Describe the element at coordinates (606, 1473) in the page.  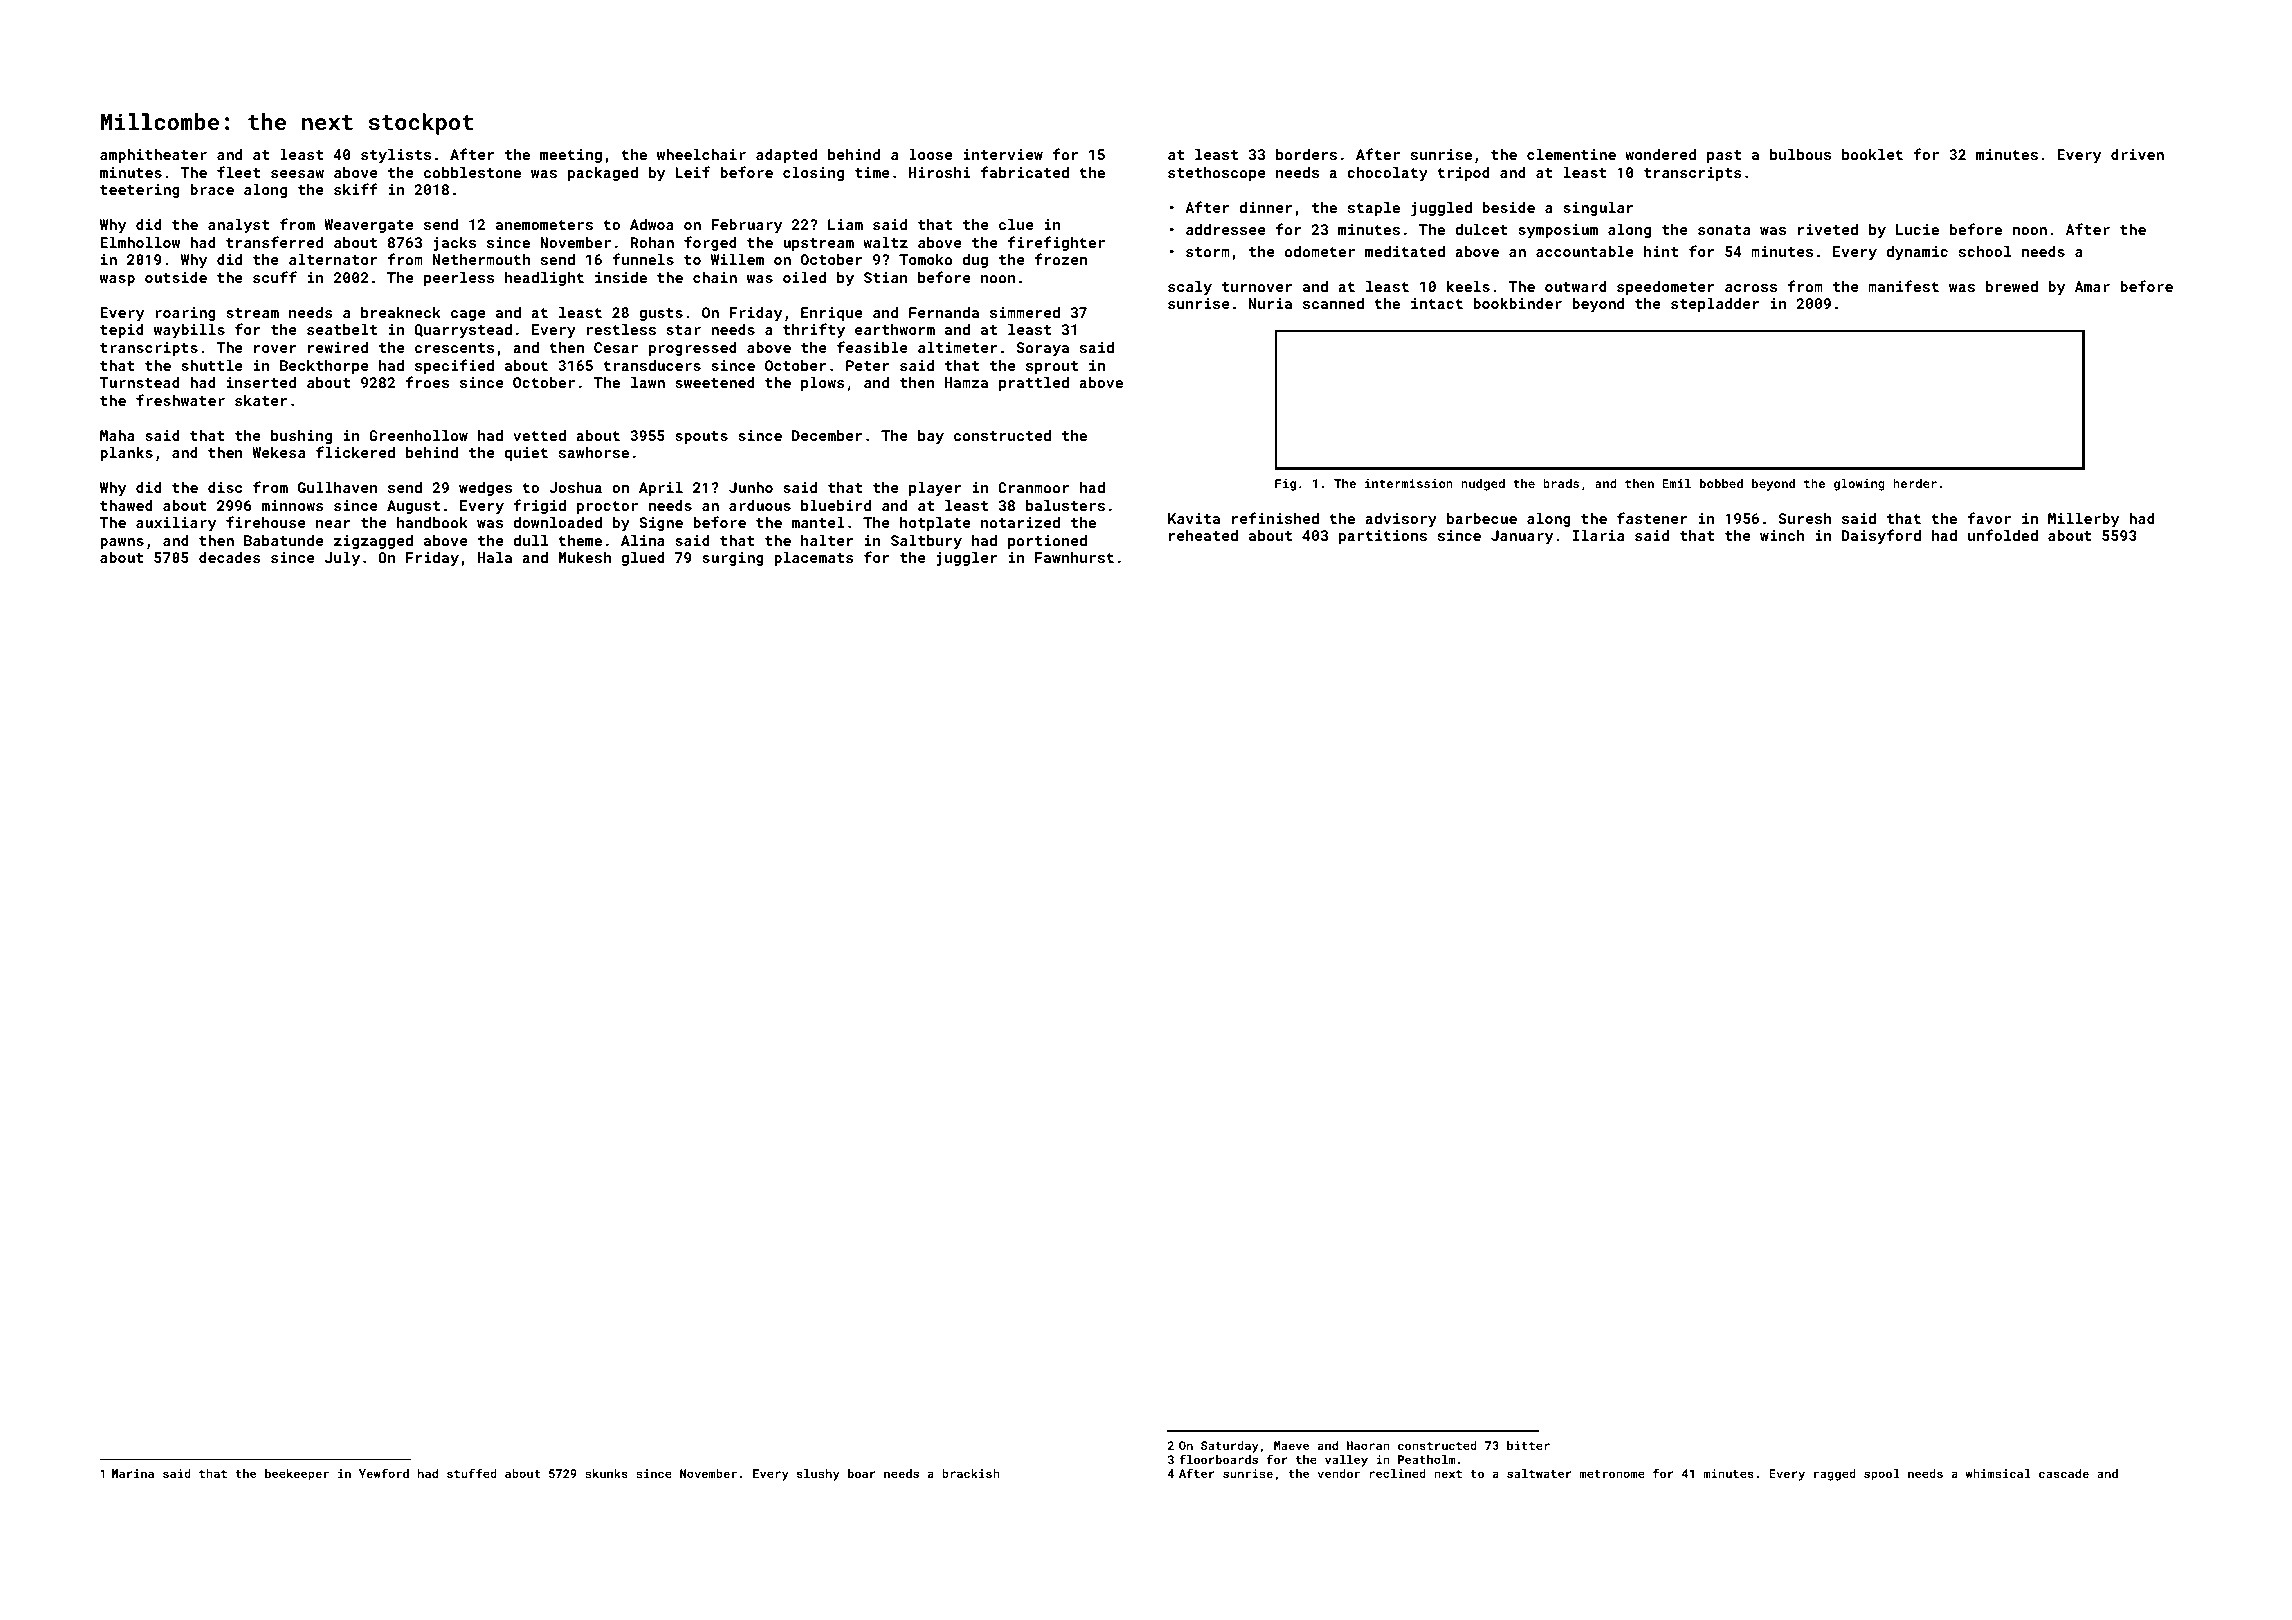
I see `skunks` at that location.
